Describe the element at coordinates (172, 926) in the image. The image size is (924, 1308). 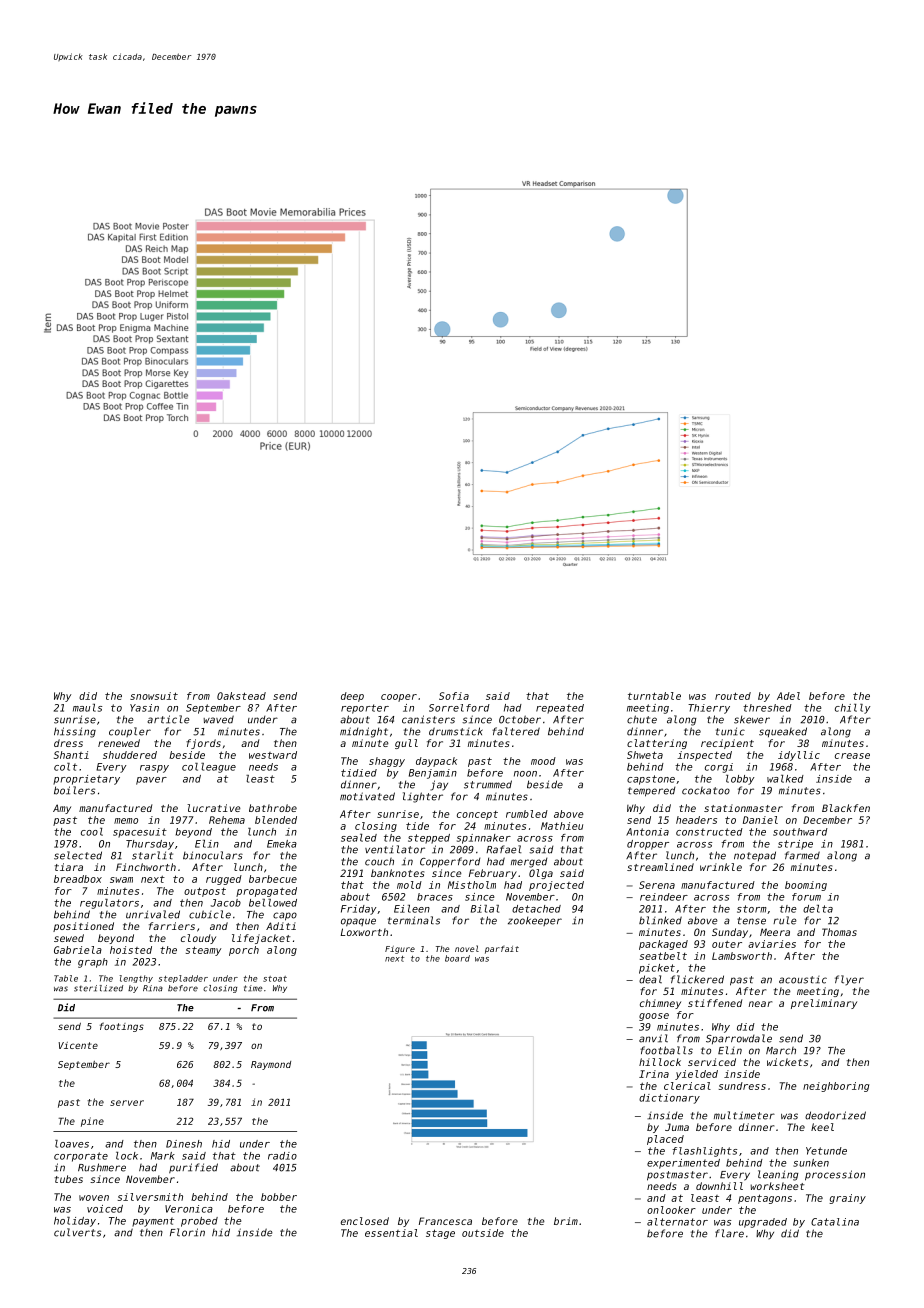
I see `farriers` at that location.
